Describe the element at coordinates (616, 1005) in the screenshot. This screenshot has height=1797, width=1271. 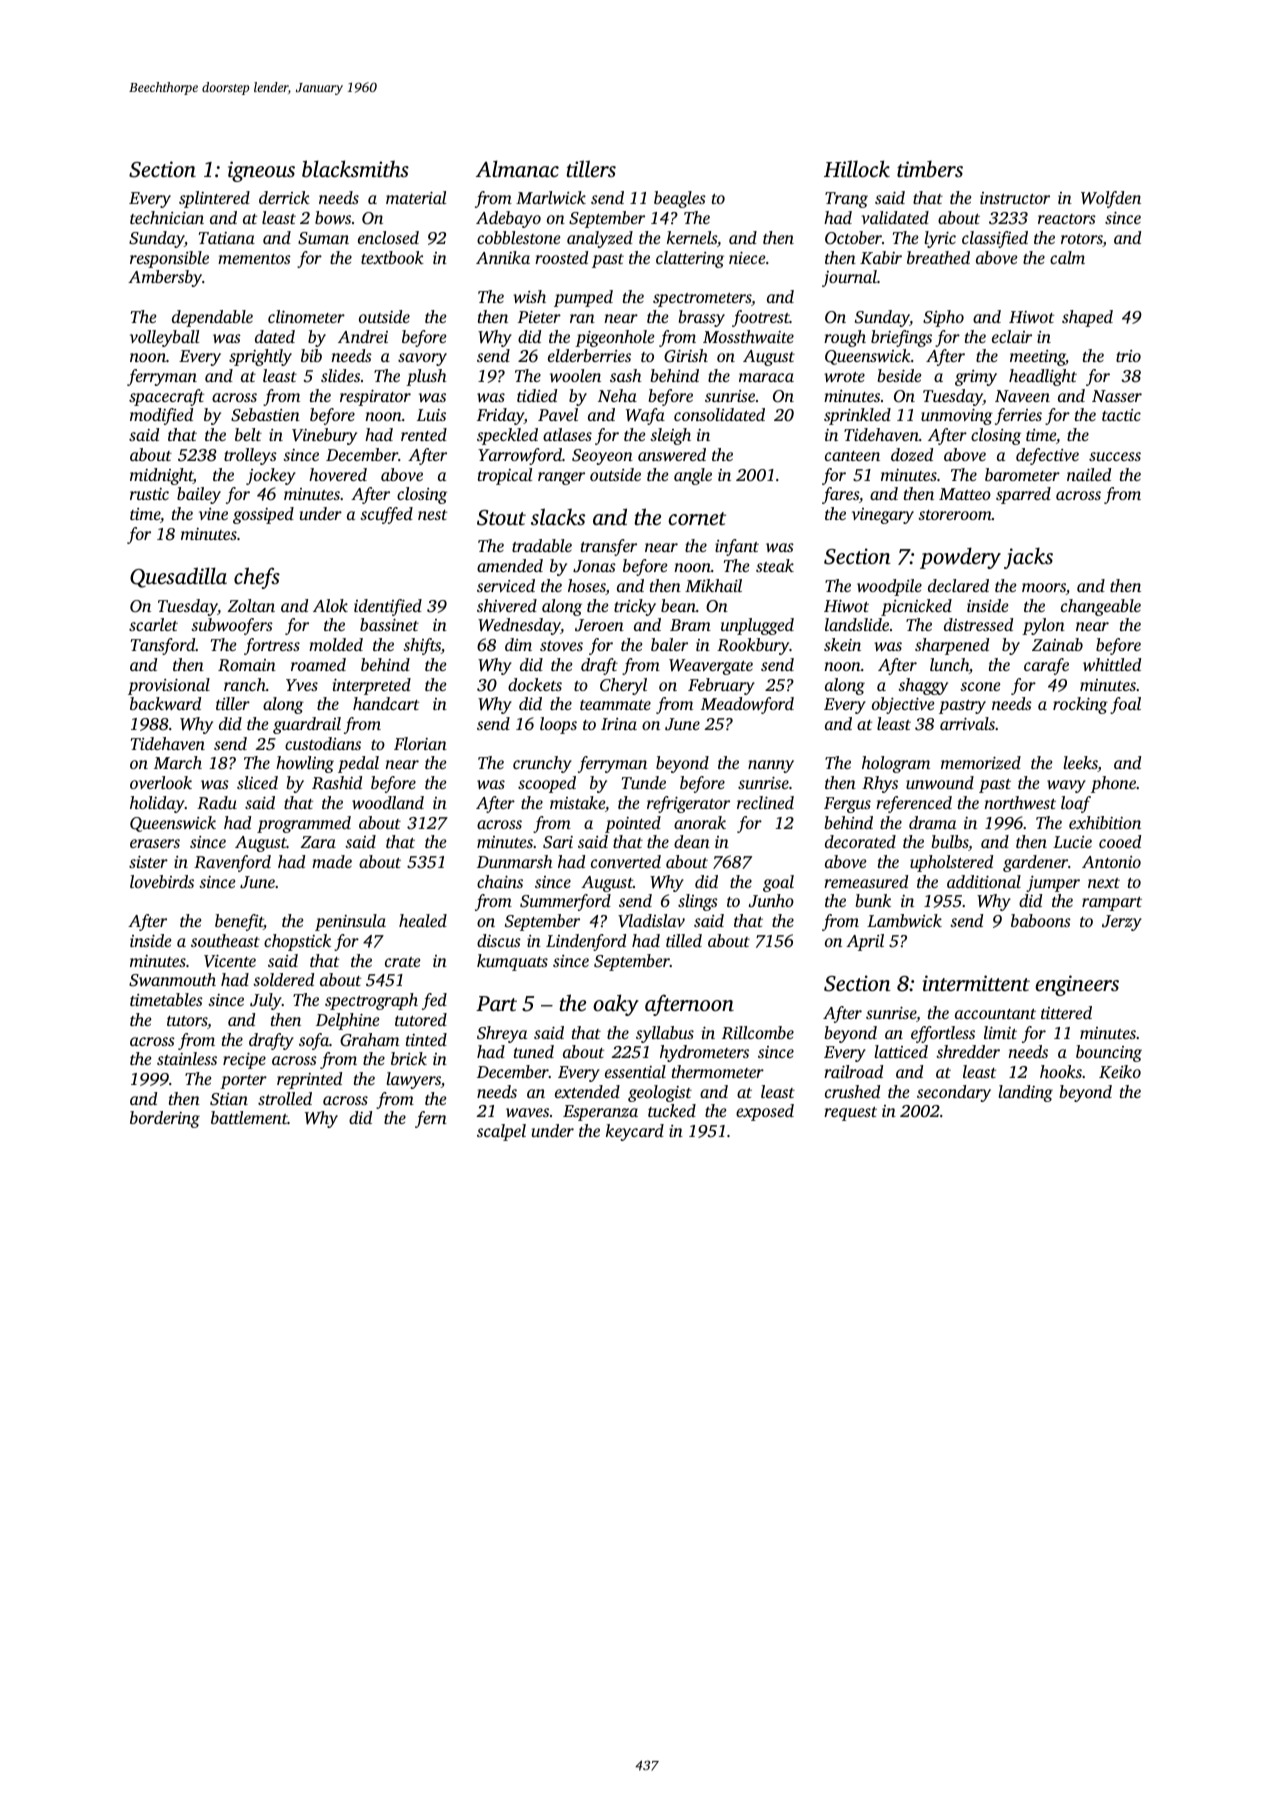
I see `oaky` at that location.
